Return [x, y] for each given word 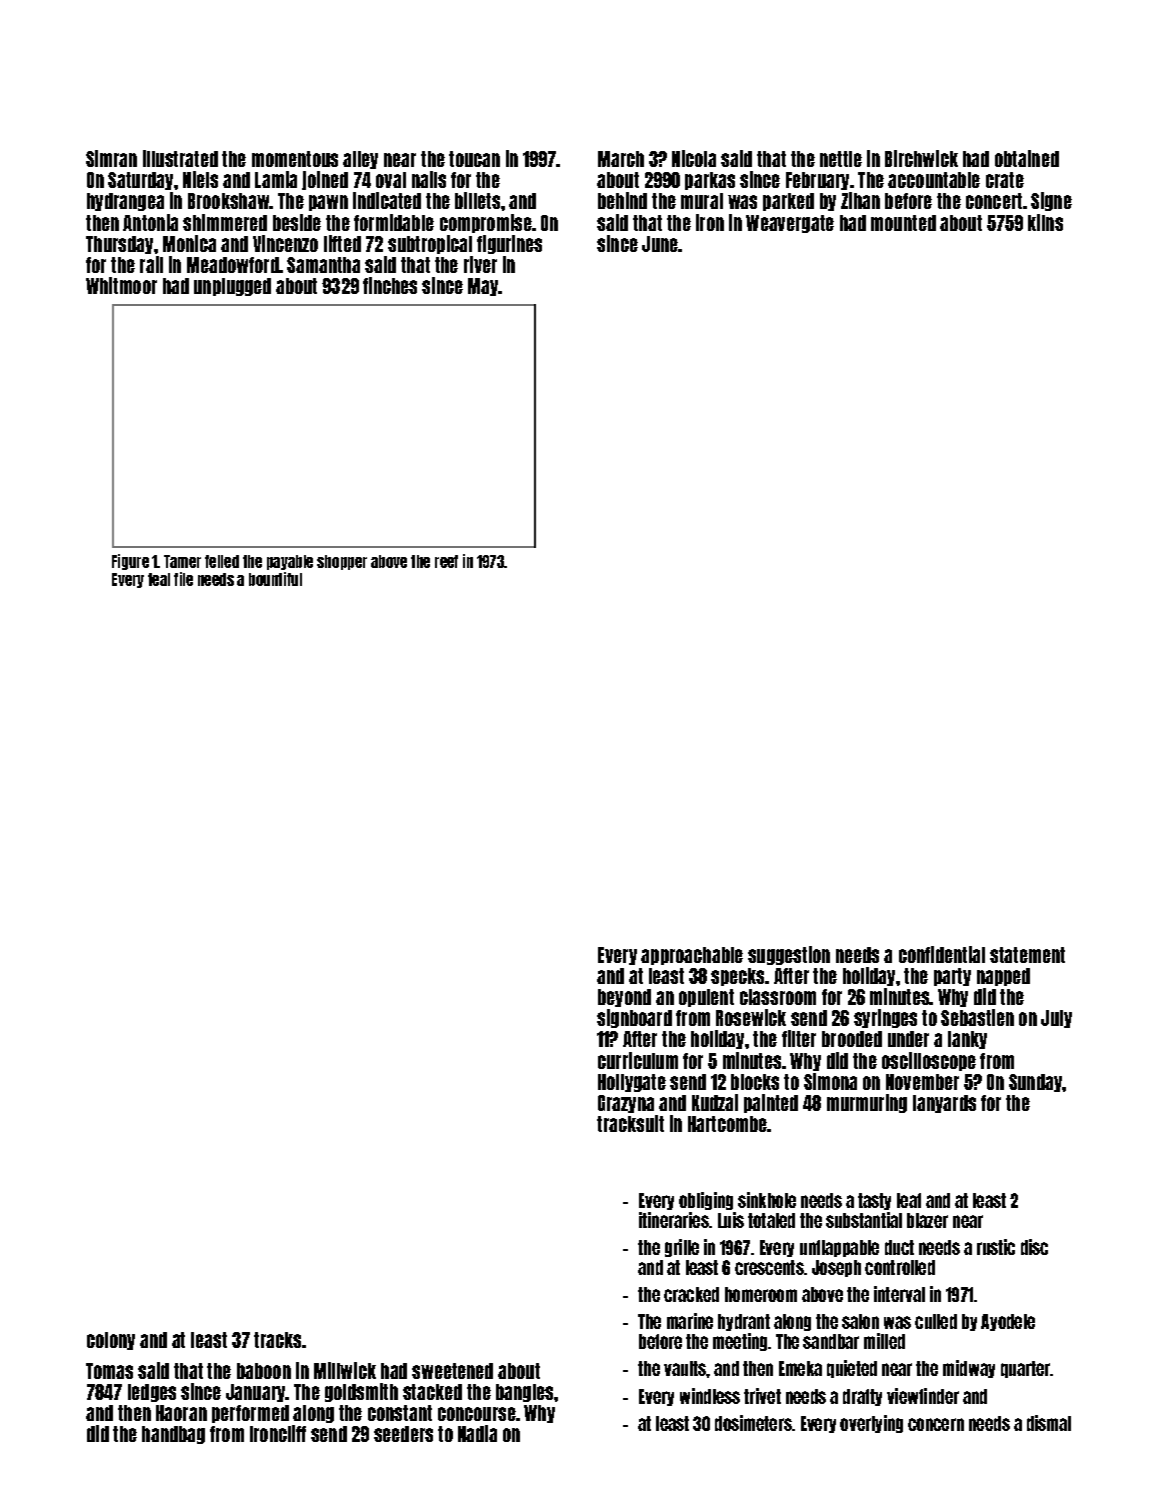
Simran [111, 158]
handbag [173, 1435]
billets [477, 200]
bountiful [275, 579]
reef [446, 561]
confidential [942, 954]
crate [1005, 180]
